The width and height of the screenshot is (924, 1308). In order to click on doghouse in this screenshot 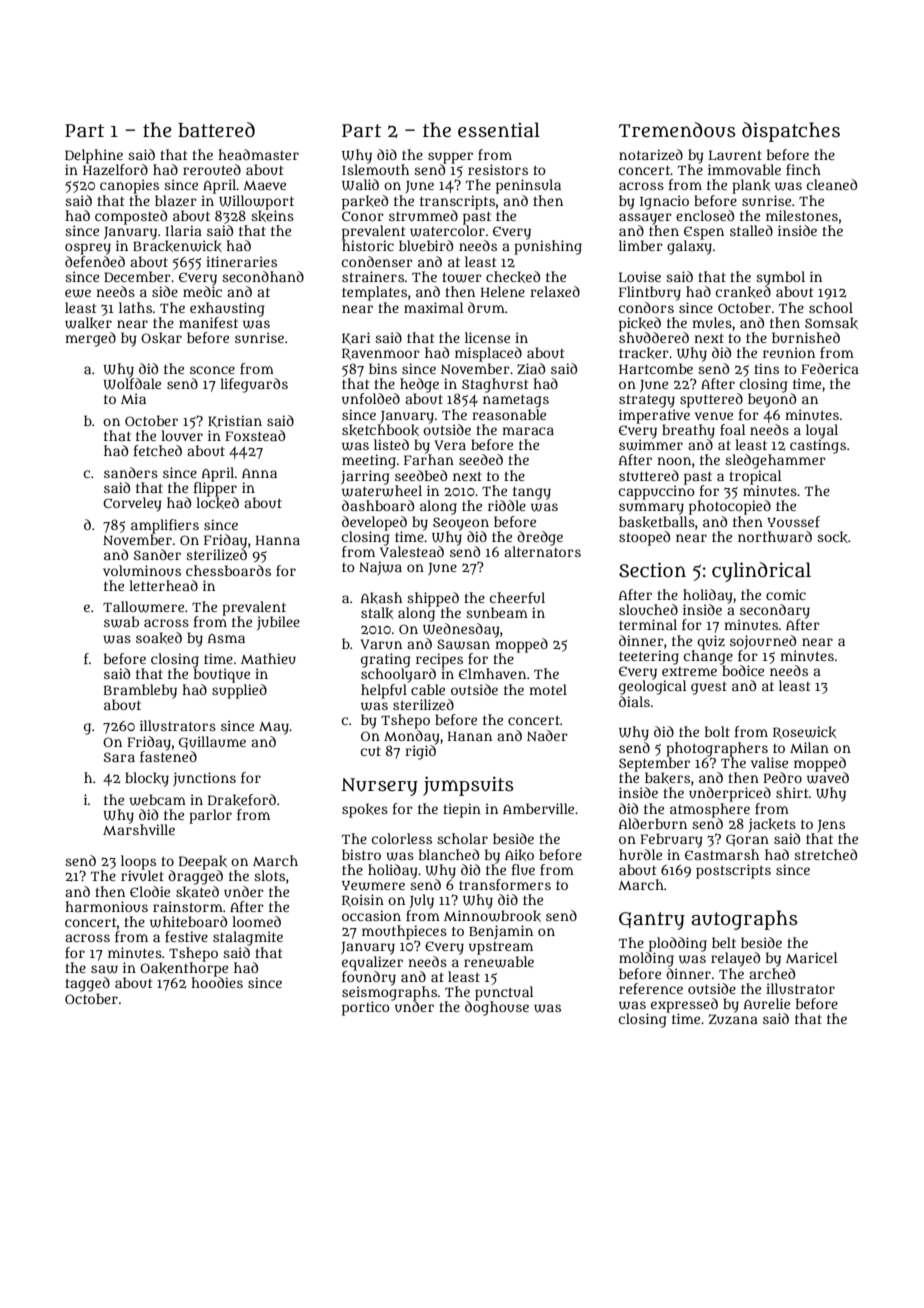, I will do `click(497, 1008)`.
